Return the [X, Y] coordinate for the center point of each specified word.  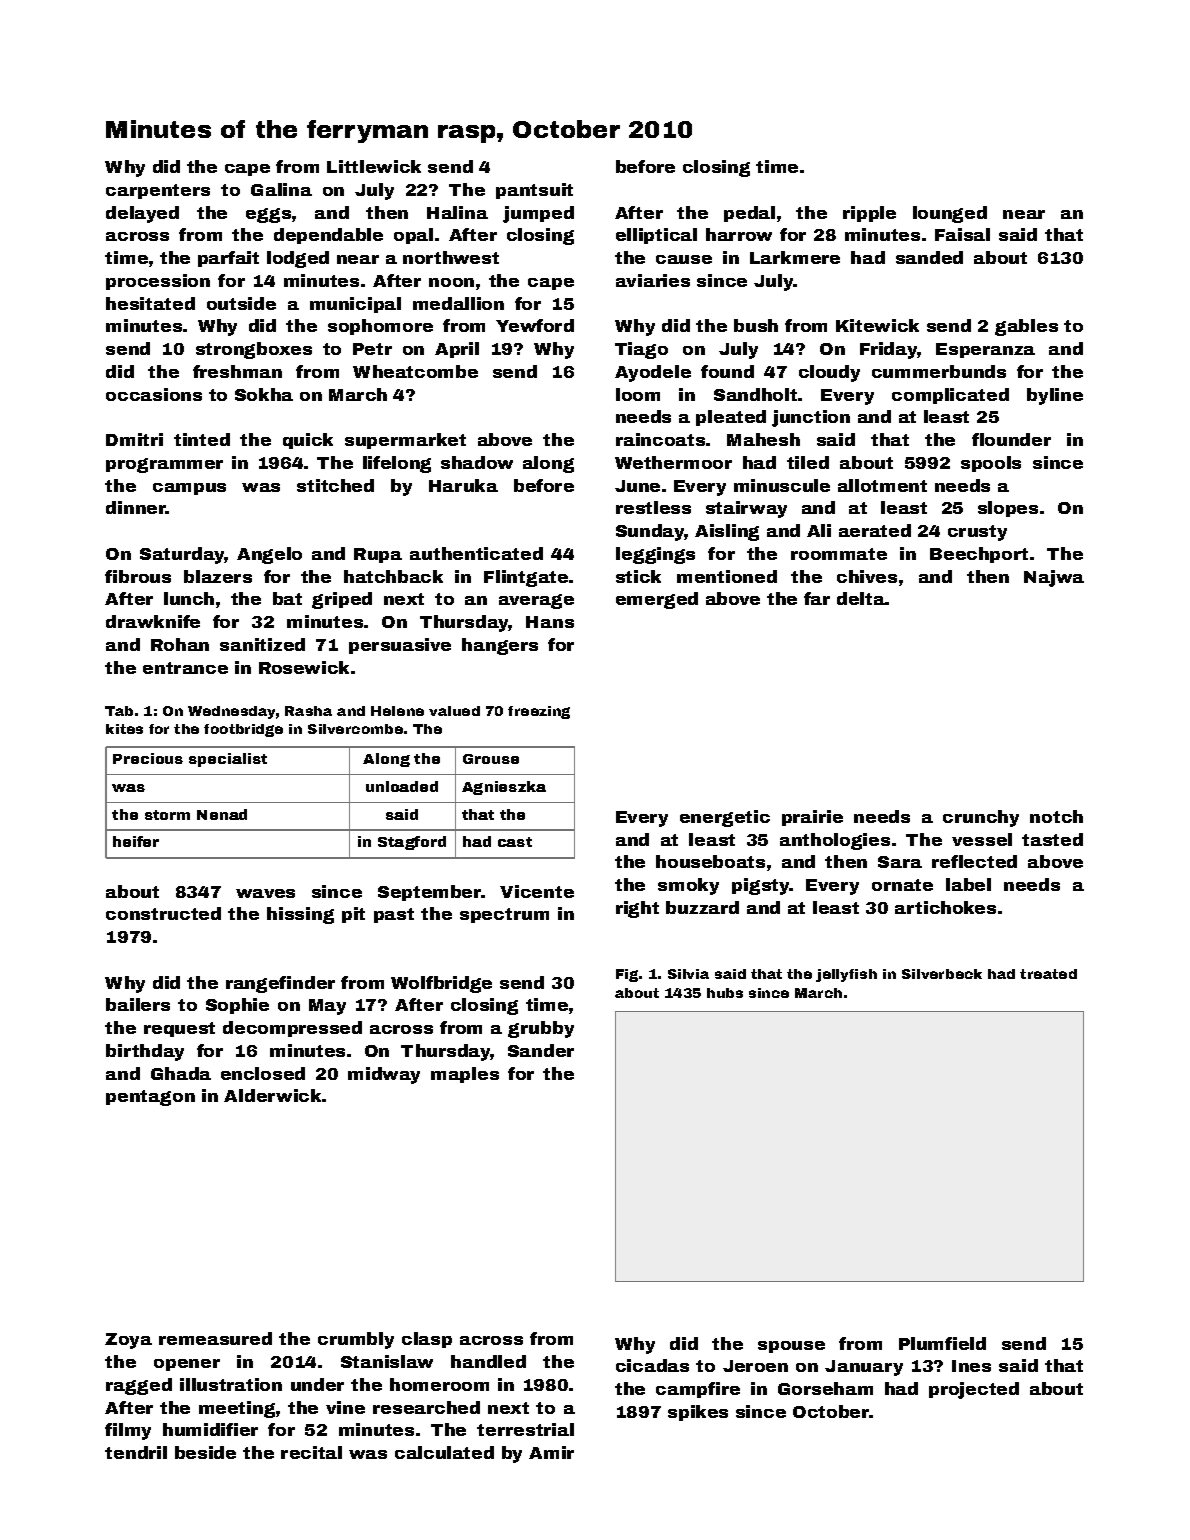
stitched [335, 485]
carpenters [158, 191]
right [637, 909]
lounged [950, 214]
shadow [477, 462]
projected [974, 1390]
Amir [551, 1452]
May [327, 1007]
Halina [457, 212]
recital [311, 1452]
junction [811, 418]
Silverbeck [942, 974]
